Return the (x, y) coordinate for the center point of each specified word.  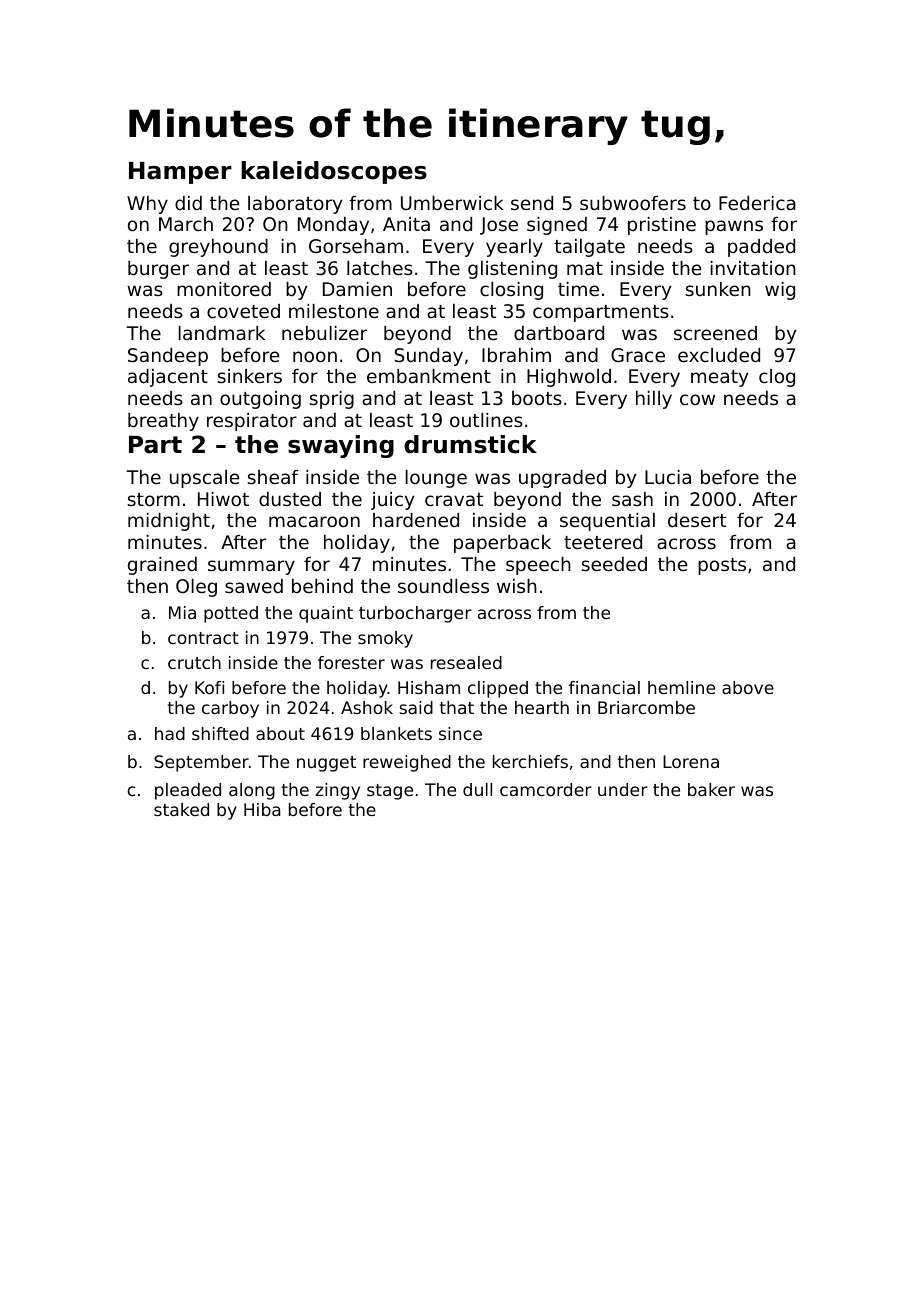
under (623, 789)
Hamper (180, 173)
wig (780, 291)
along (252, 791)
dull (477, 789)
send (532, 203)
